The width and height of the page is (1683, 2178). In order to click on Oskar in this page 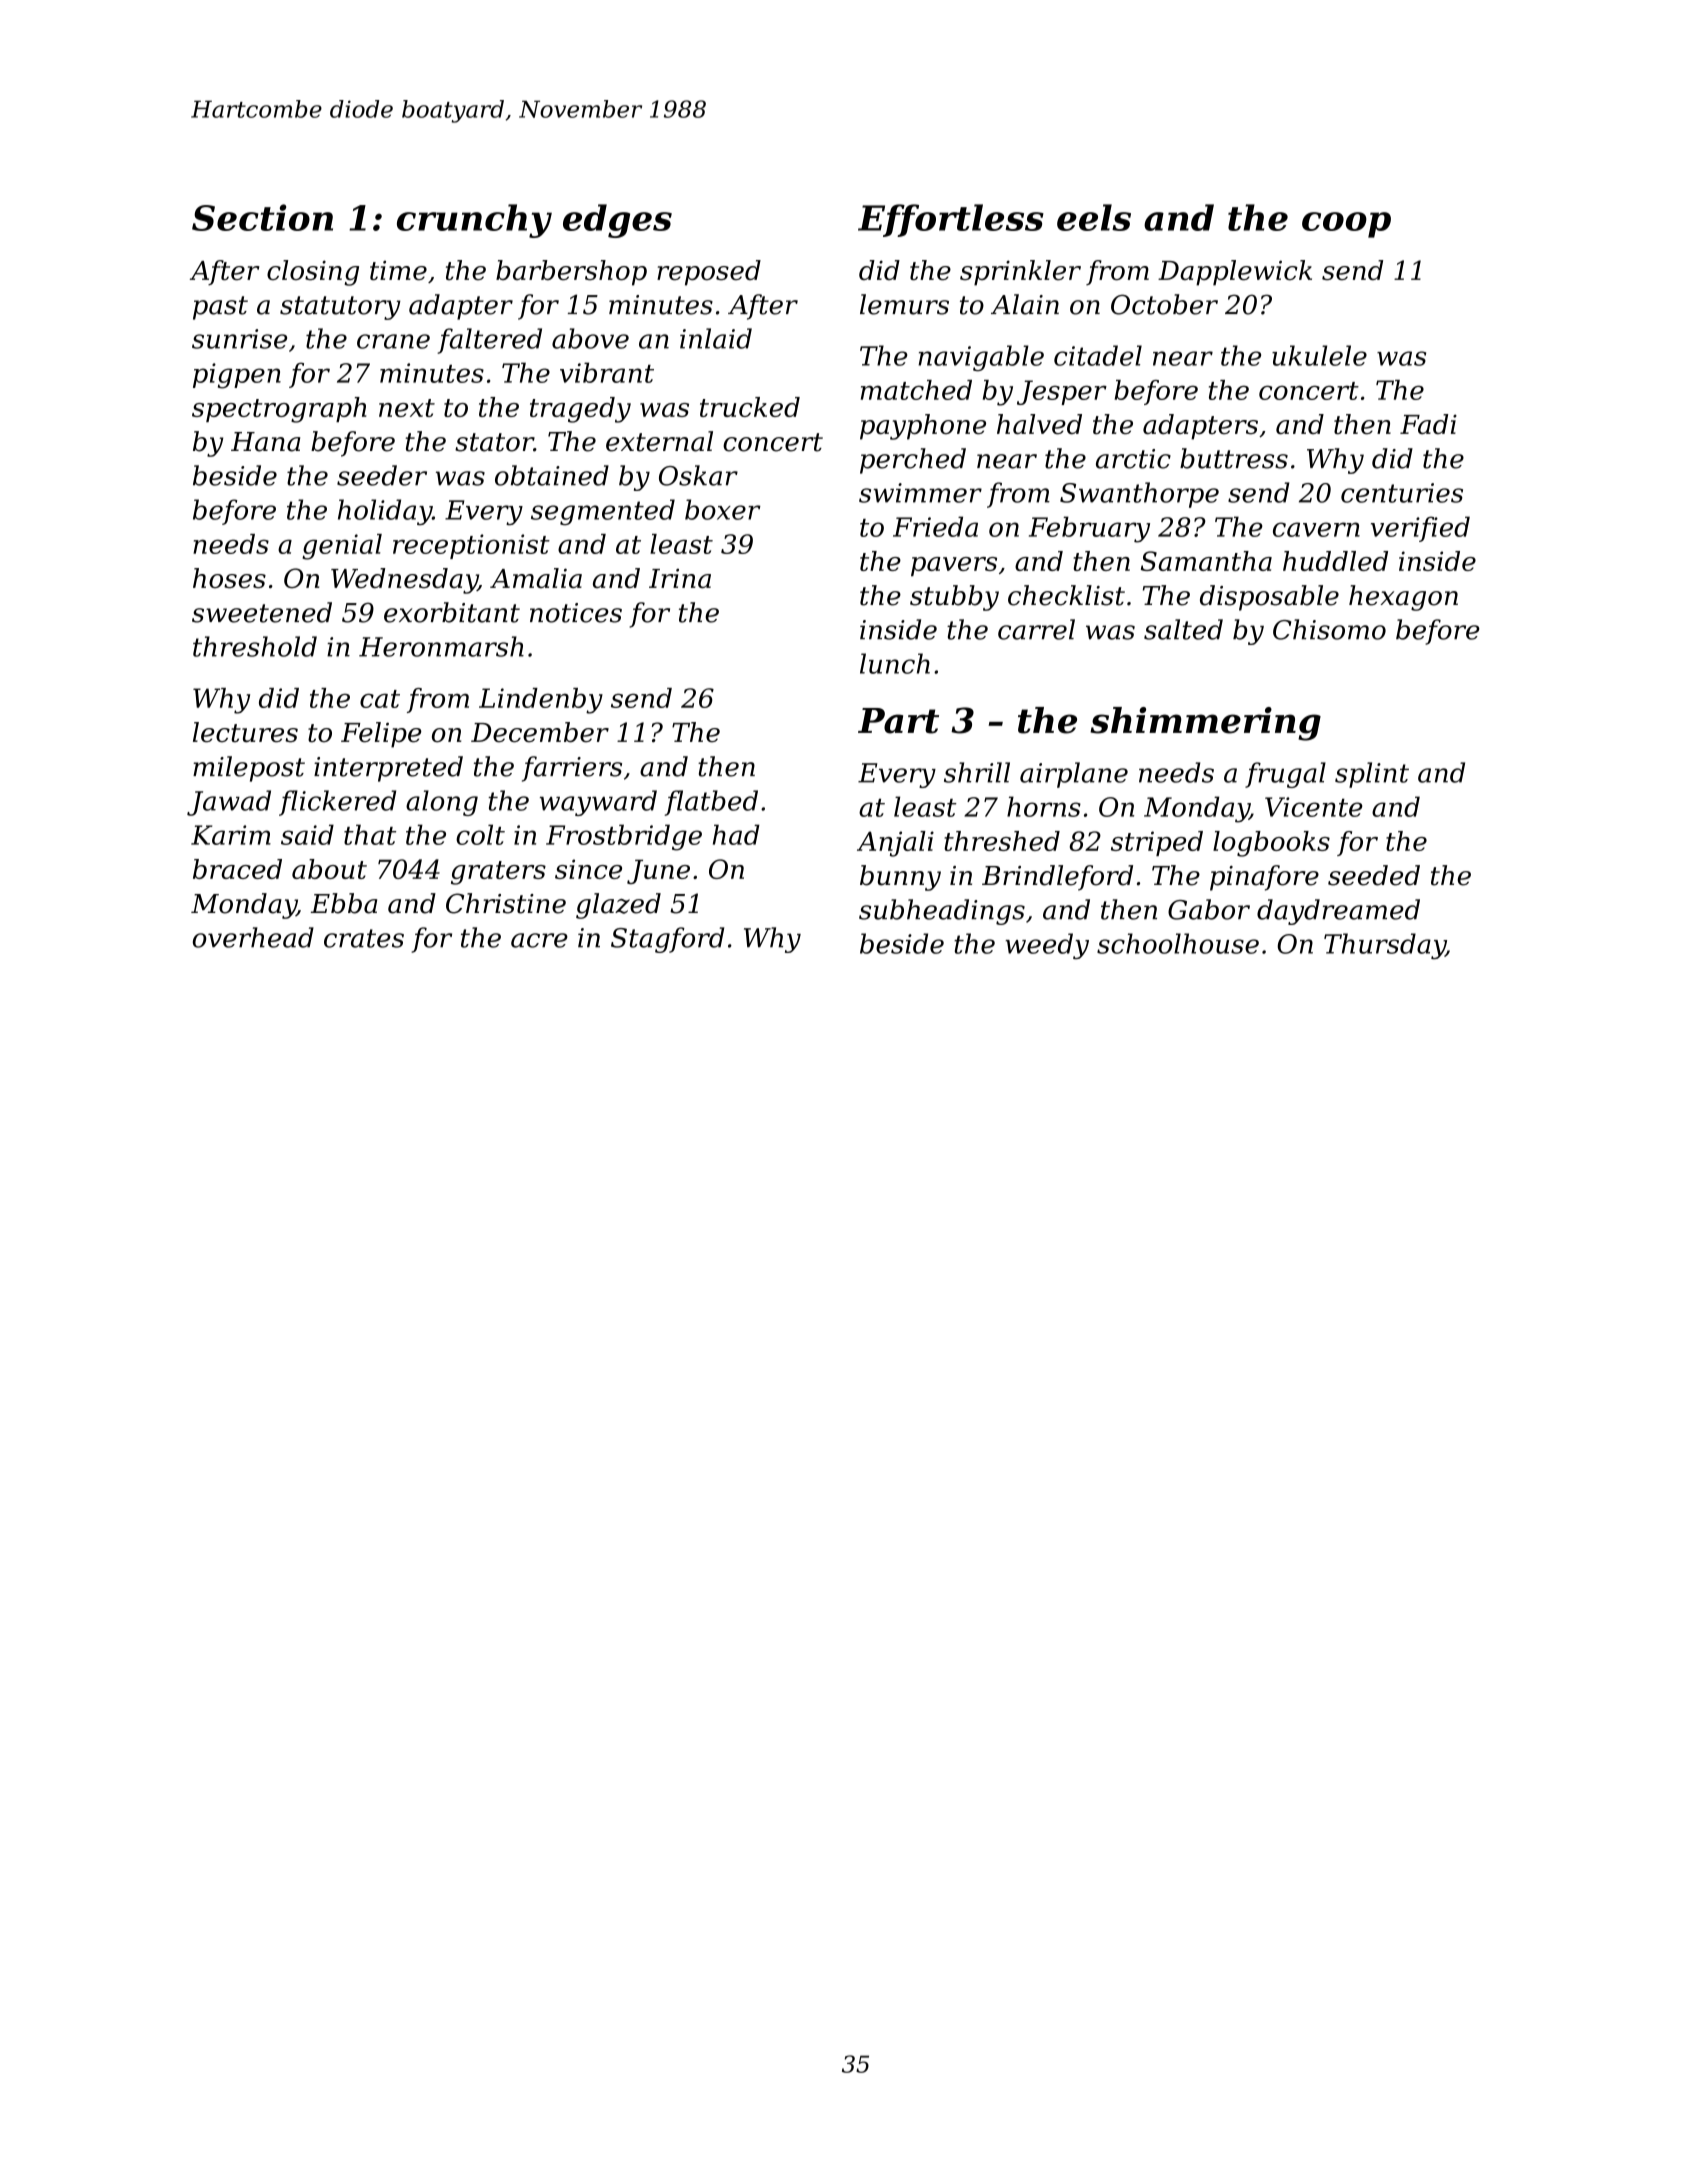, I will do `click(698, 475)`.
